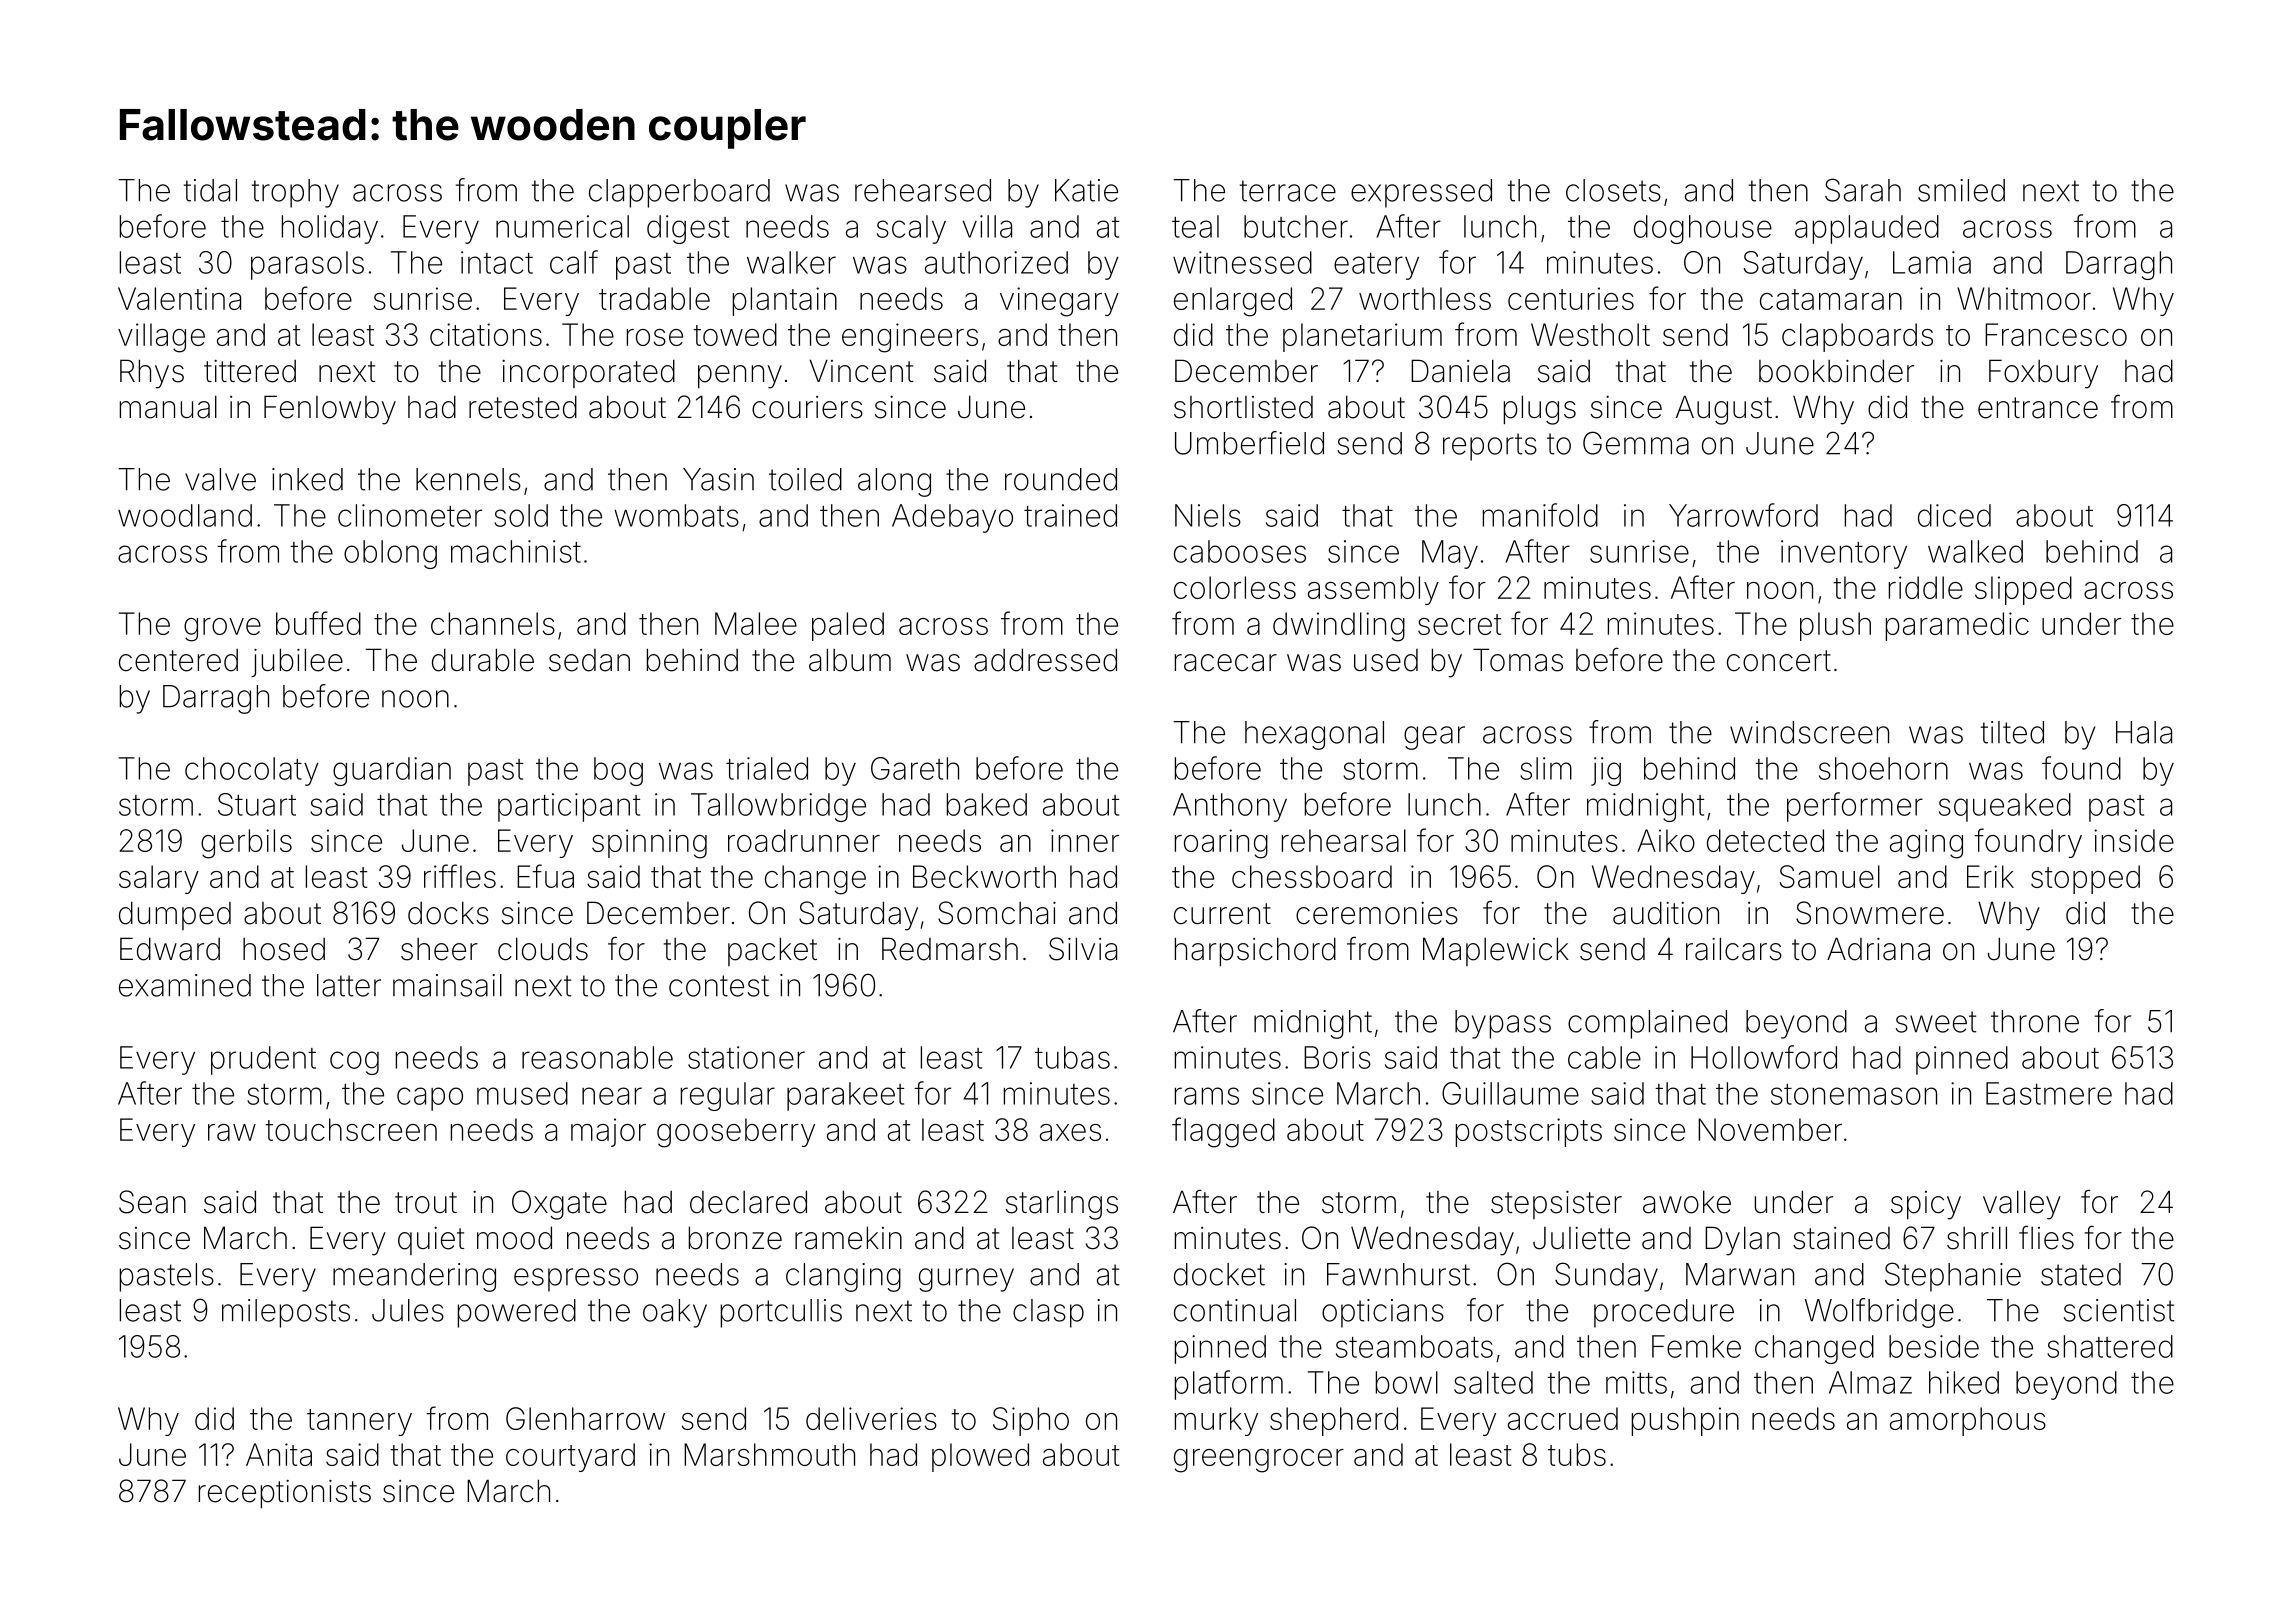 The height and width of the page is (1620, 2292). Describe the element at coordinates (1863, 190) in the page. I see `Sarah` at that location.
